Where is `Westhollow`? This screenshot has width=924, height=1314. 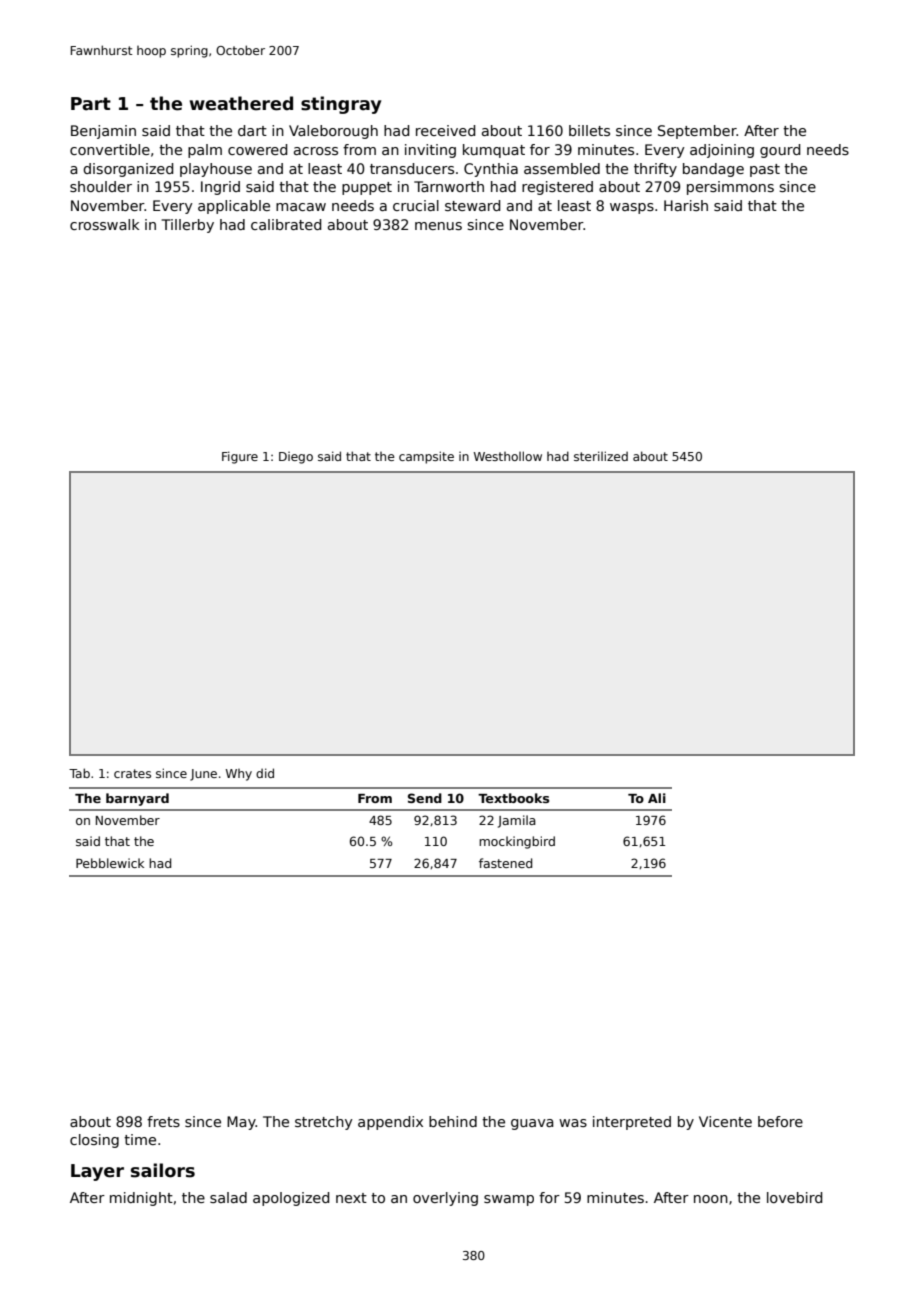 Westhollow is located at coordinates (508, 456).
